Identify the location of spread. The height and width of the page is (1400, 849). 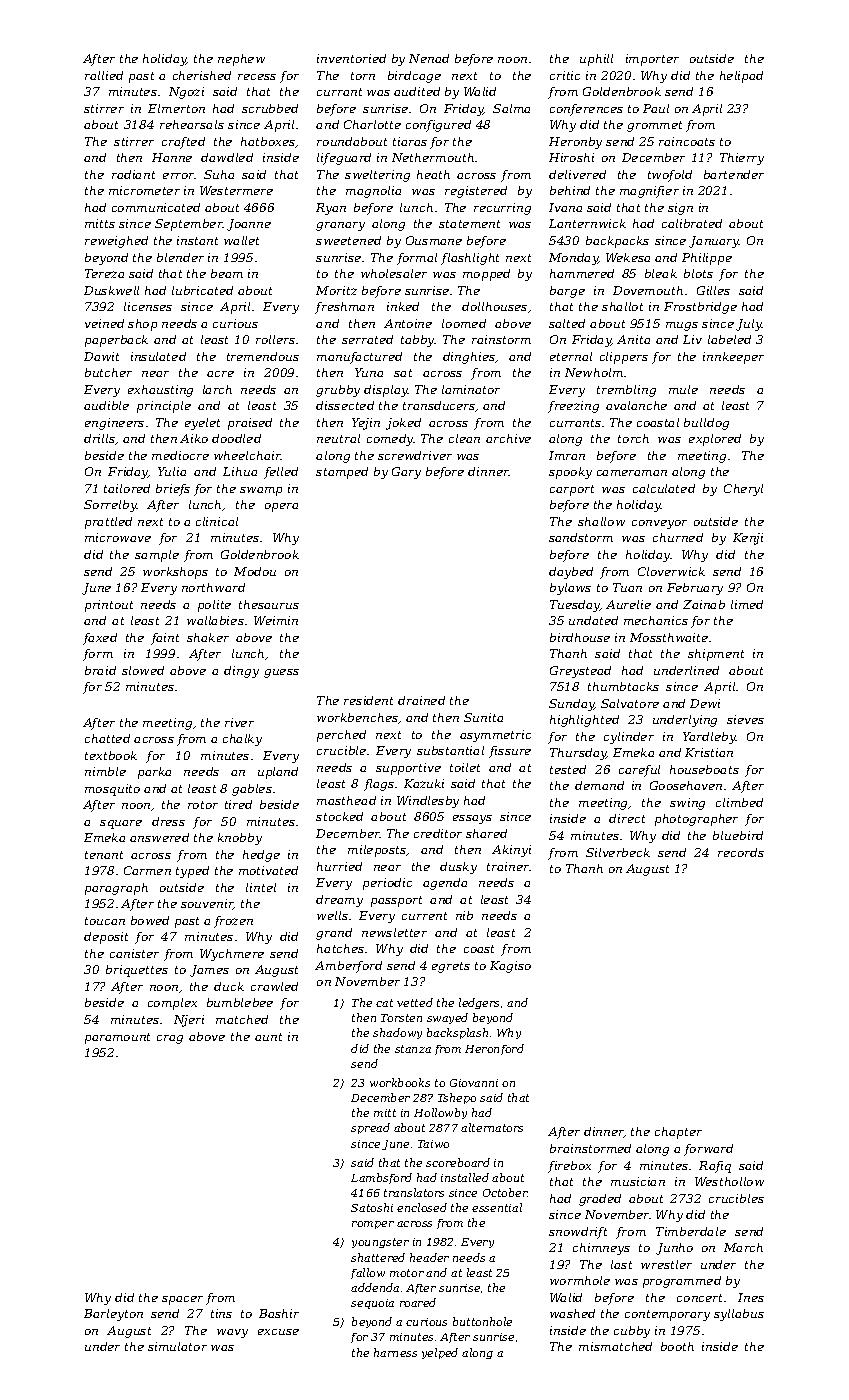
(370, 1128).
